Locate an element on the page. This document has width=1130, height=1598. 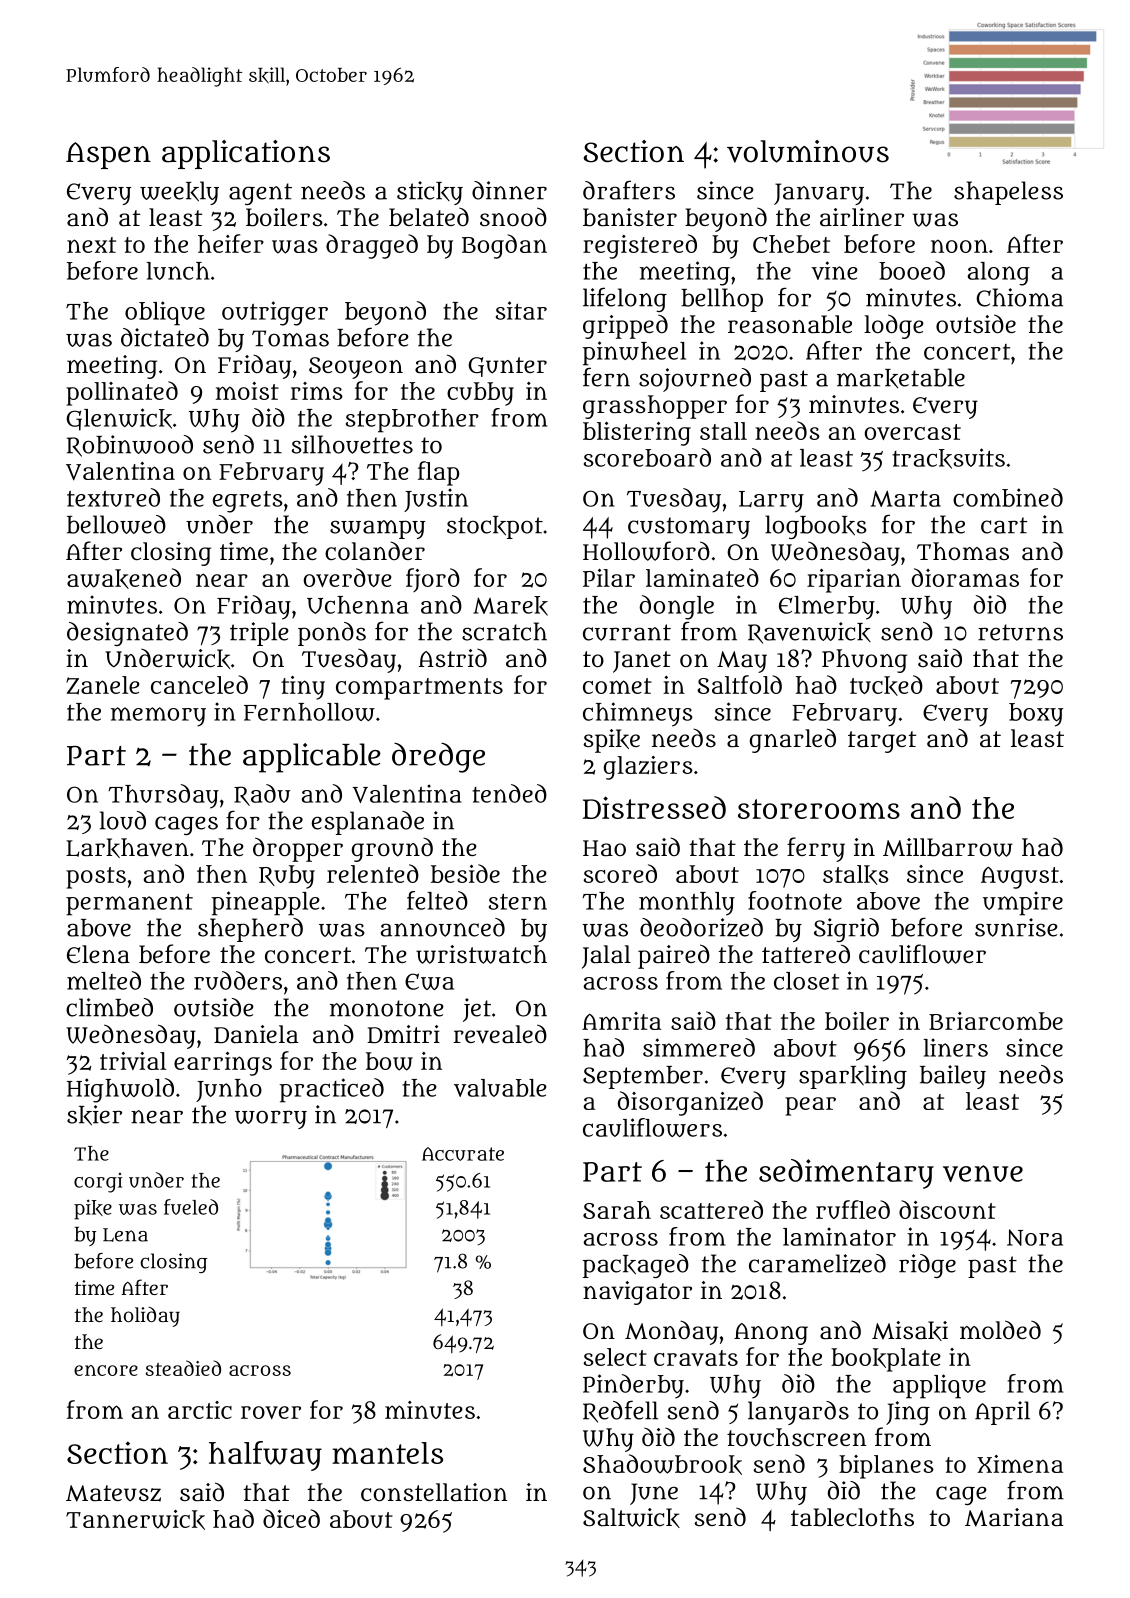
returns is located at coordinates (1020, 632).
